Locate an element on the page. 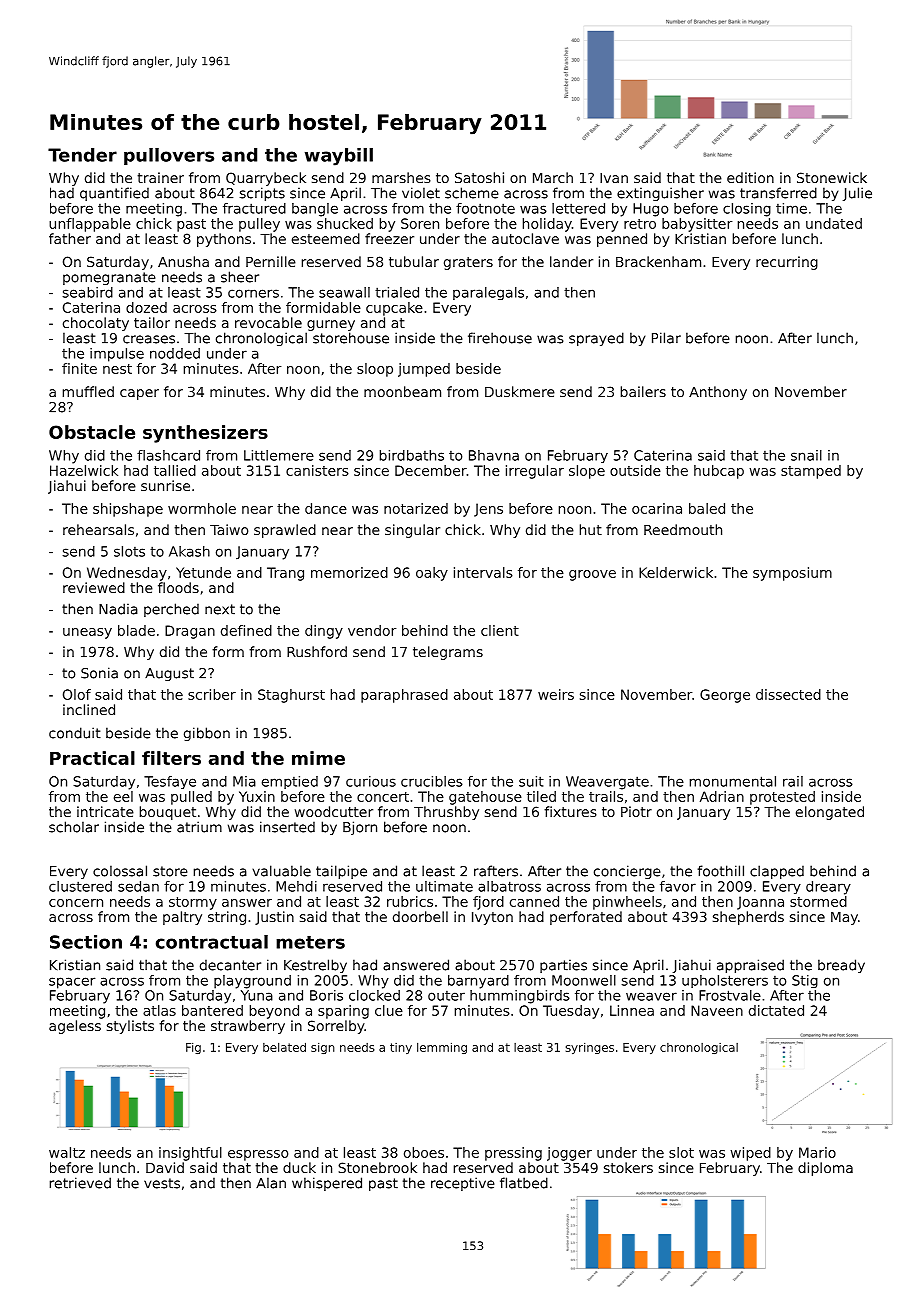 This image has height=1308, width=924. Satoshi is located at coordinates (479, 177).
